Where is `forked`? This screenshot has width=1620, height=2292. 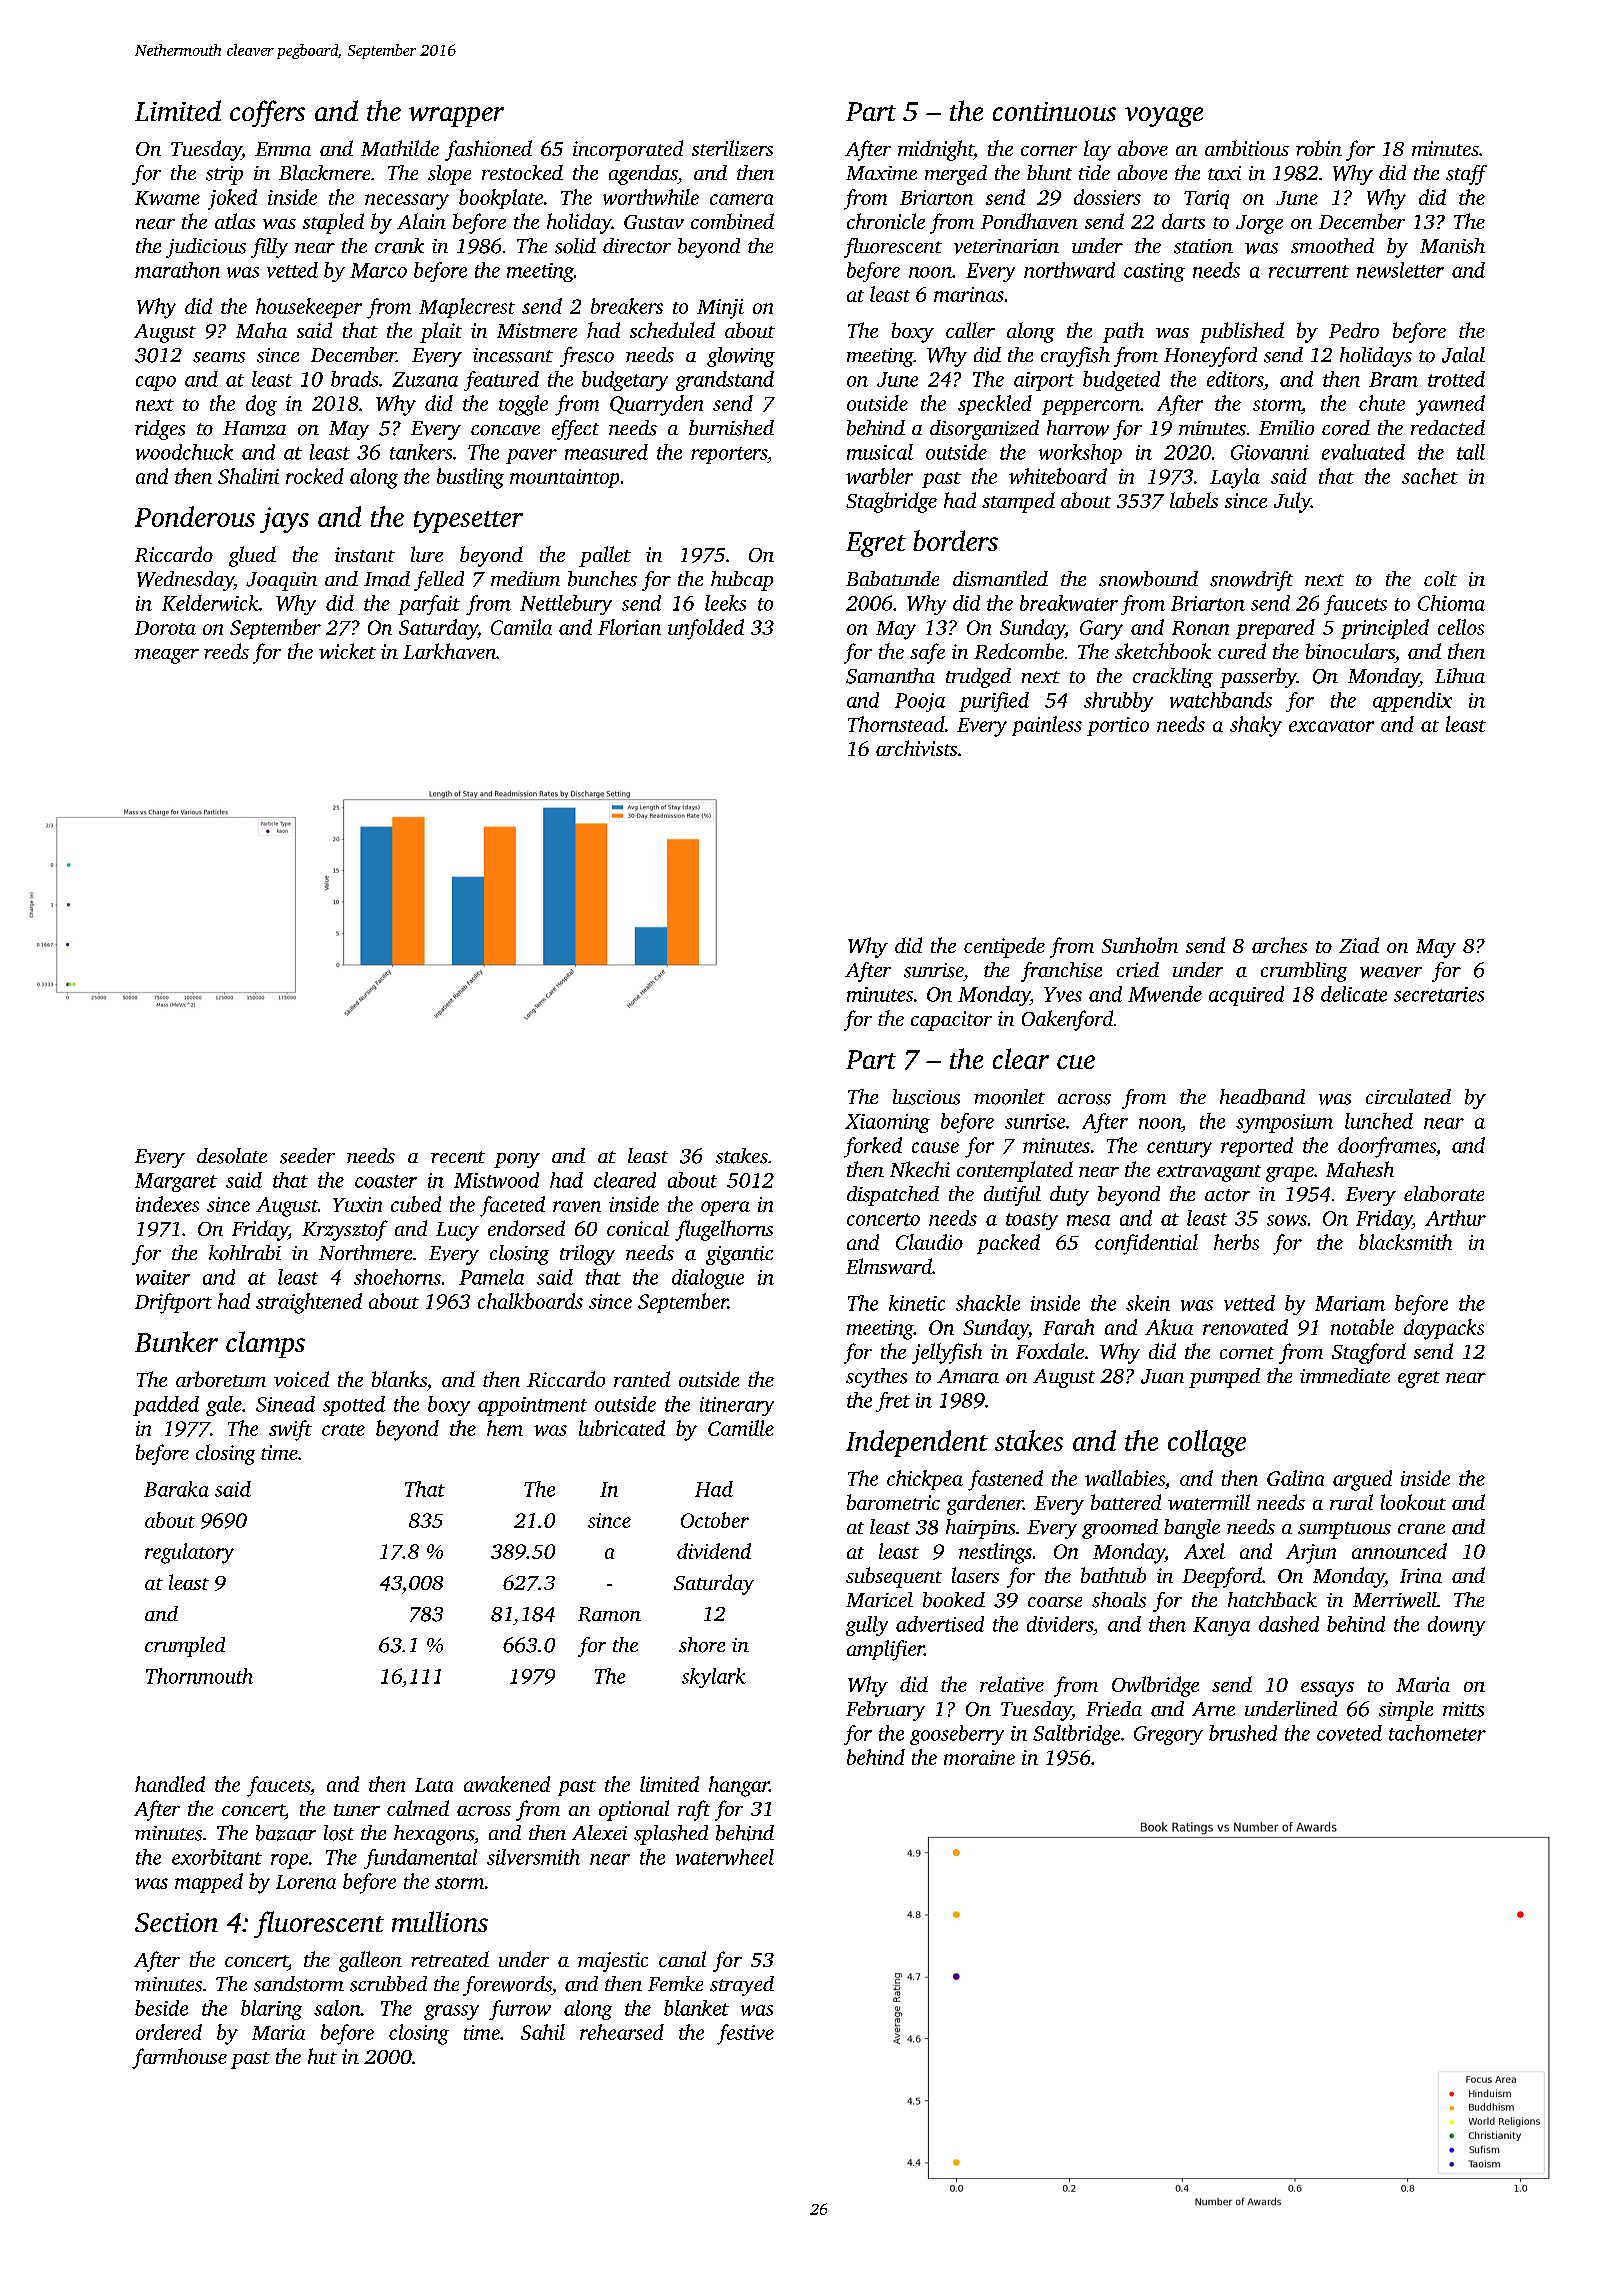
forked is located at coordinates (873, 1147).
